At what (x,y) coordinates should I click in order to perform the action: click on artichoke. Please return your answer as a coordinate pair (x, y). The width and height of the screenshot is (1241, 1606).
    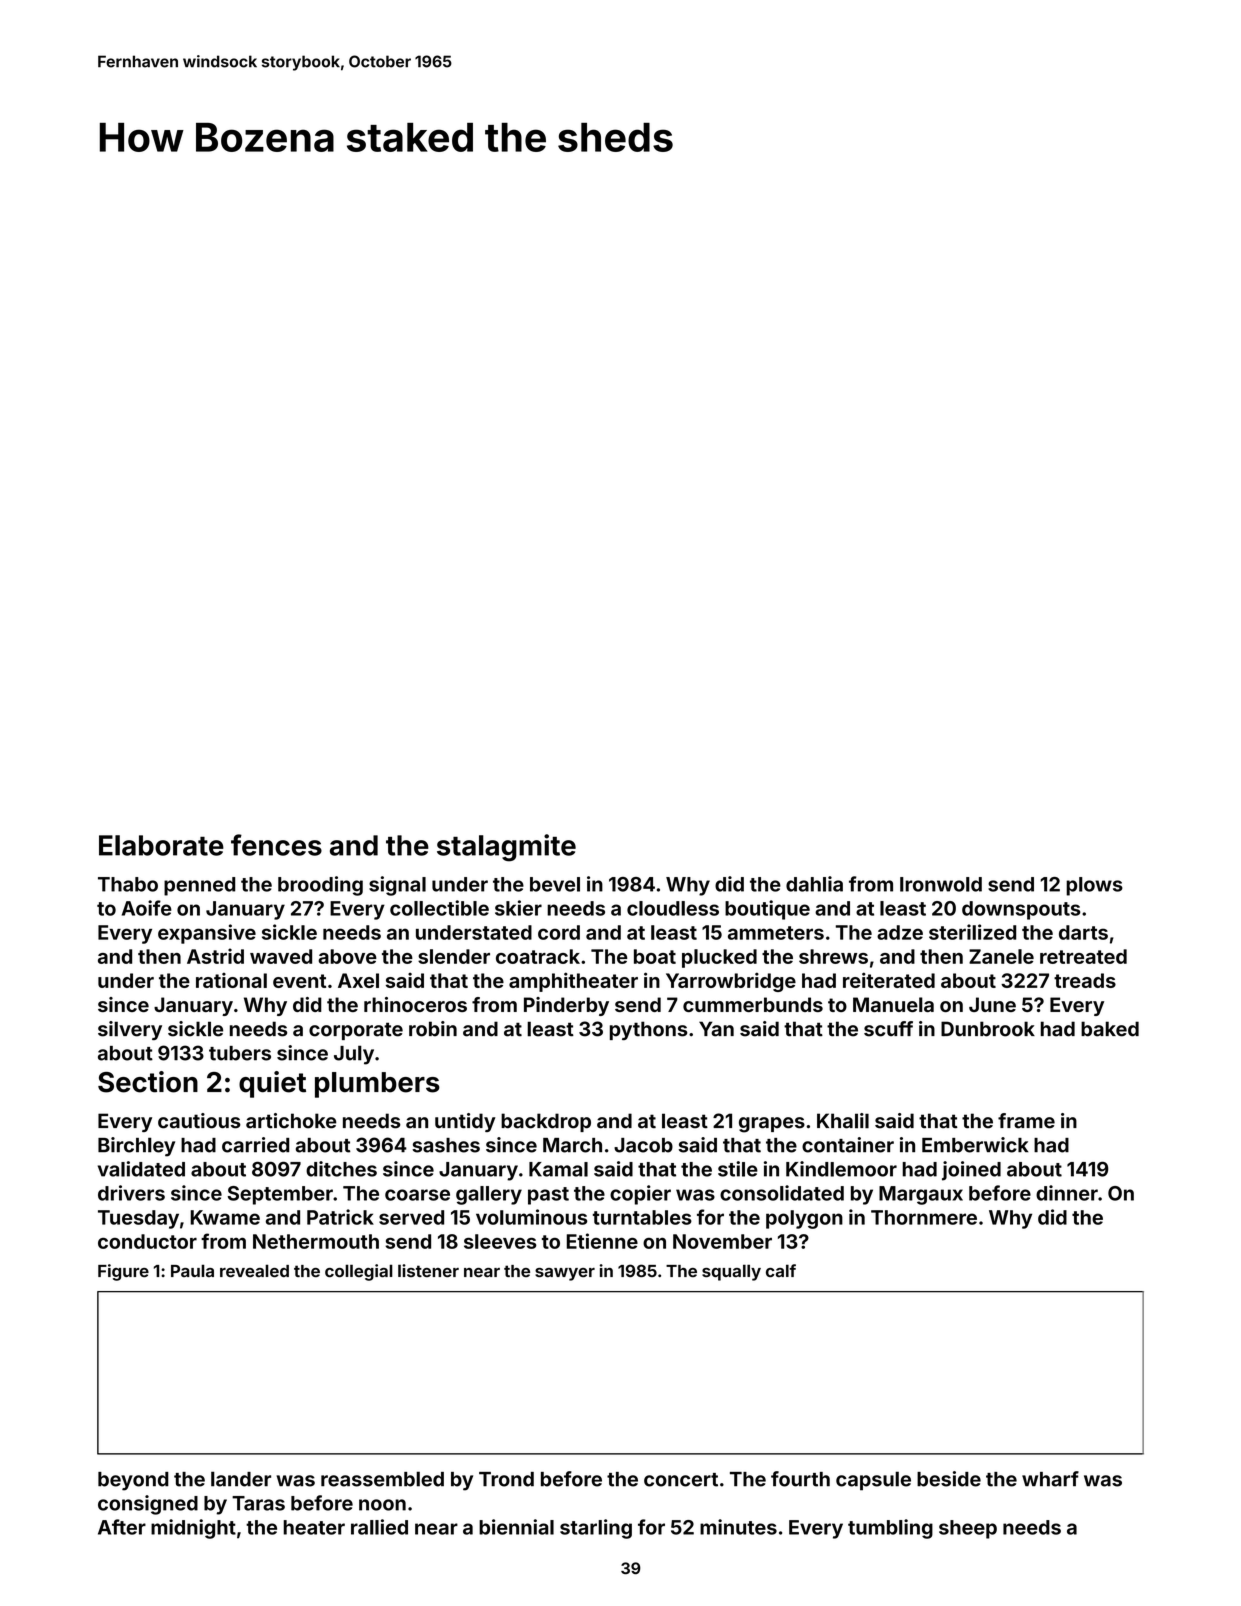
    Looking at the image, I should click on (291, 1121).
